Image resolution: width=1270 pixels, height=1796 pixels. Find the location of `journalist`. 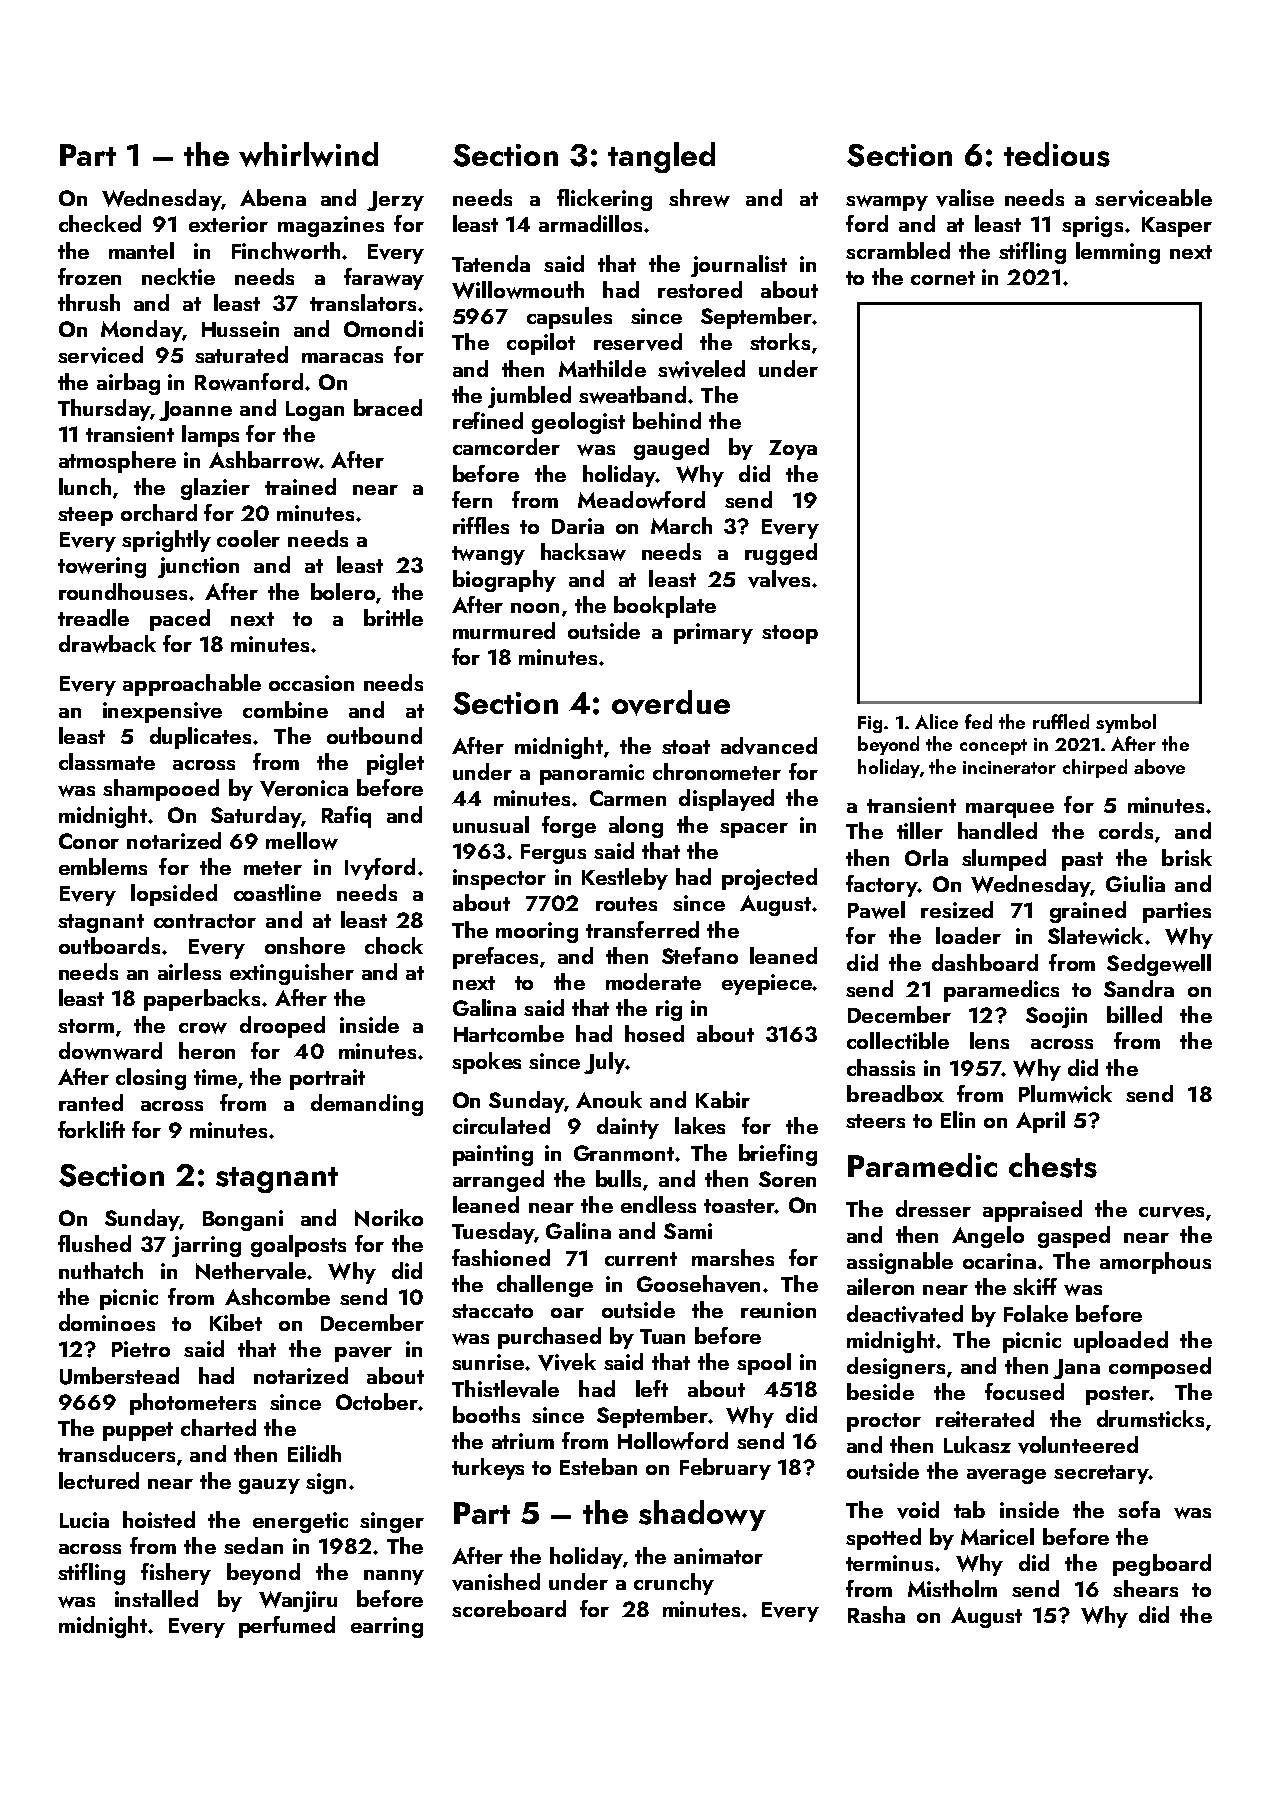

journalist is located at coordinates (739, 266).
